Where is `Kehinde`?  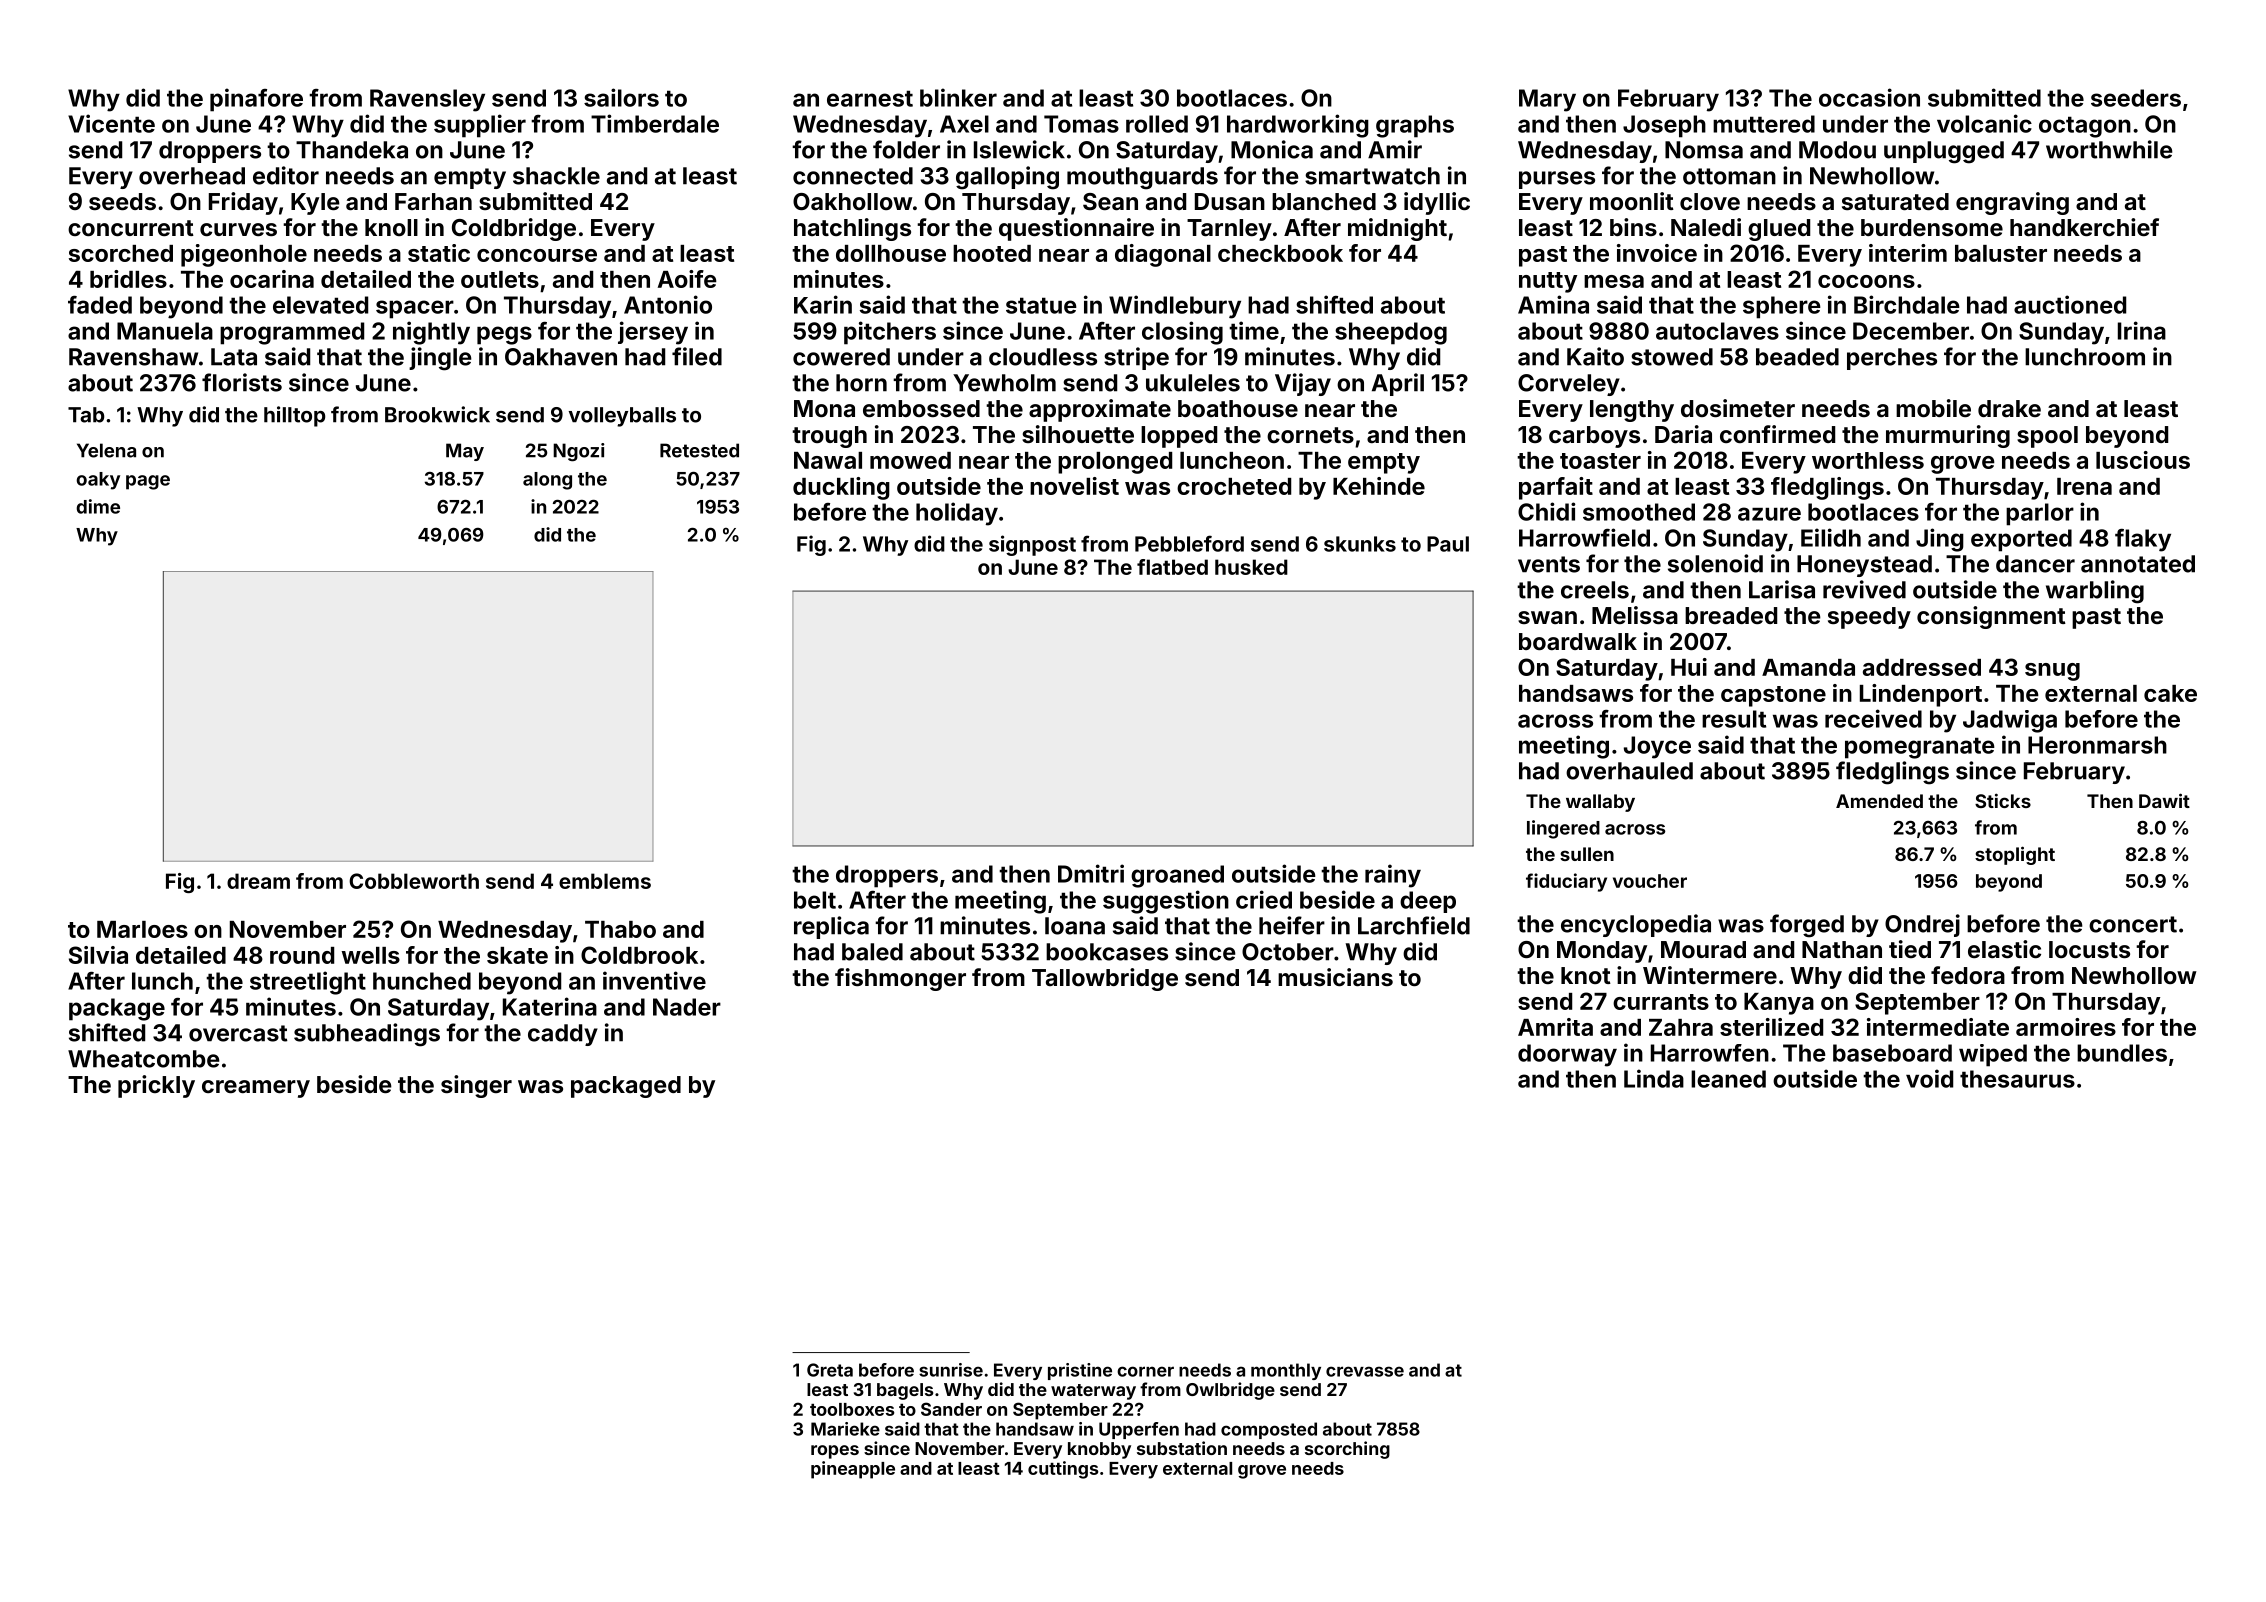
Kehinde is located at coordinates (1379, 486).
